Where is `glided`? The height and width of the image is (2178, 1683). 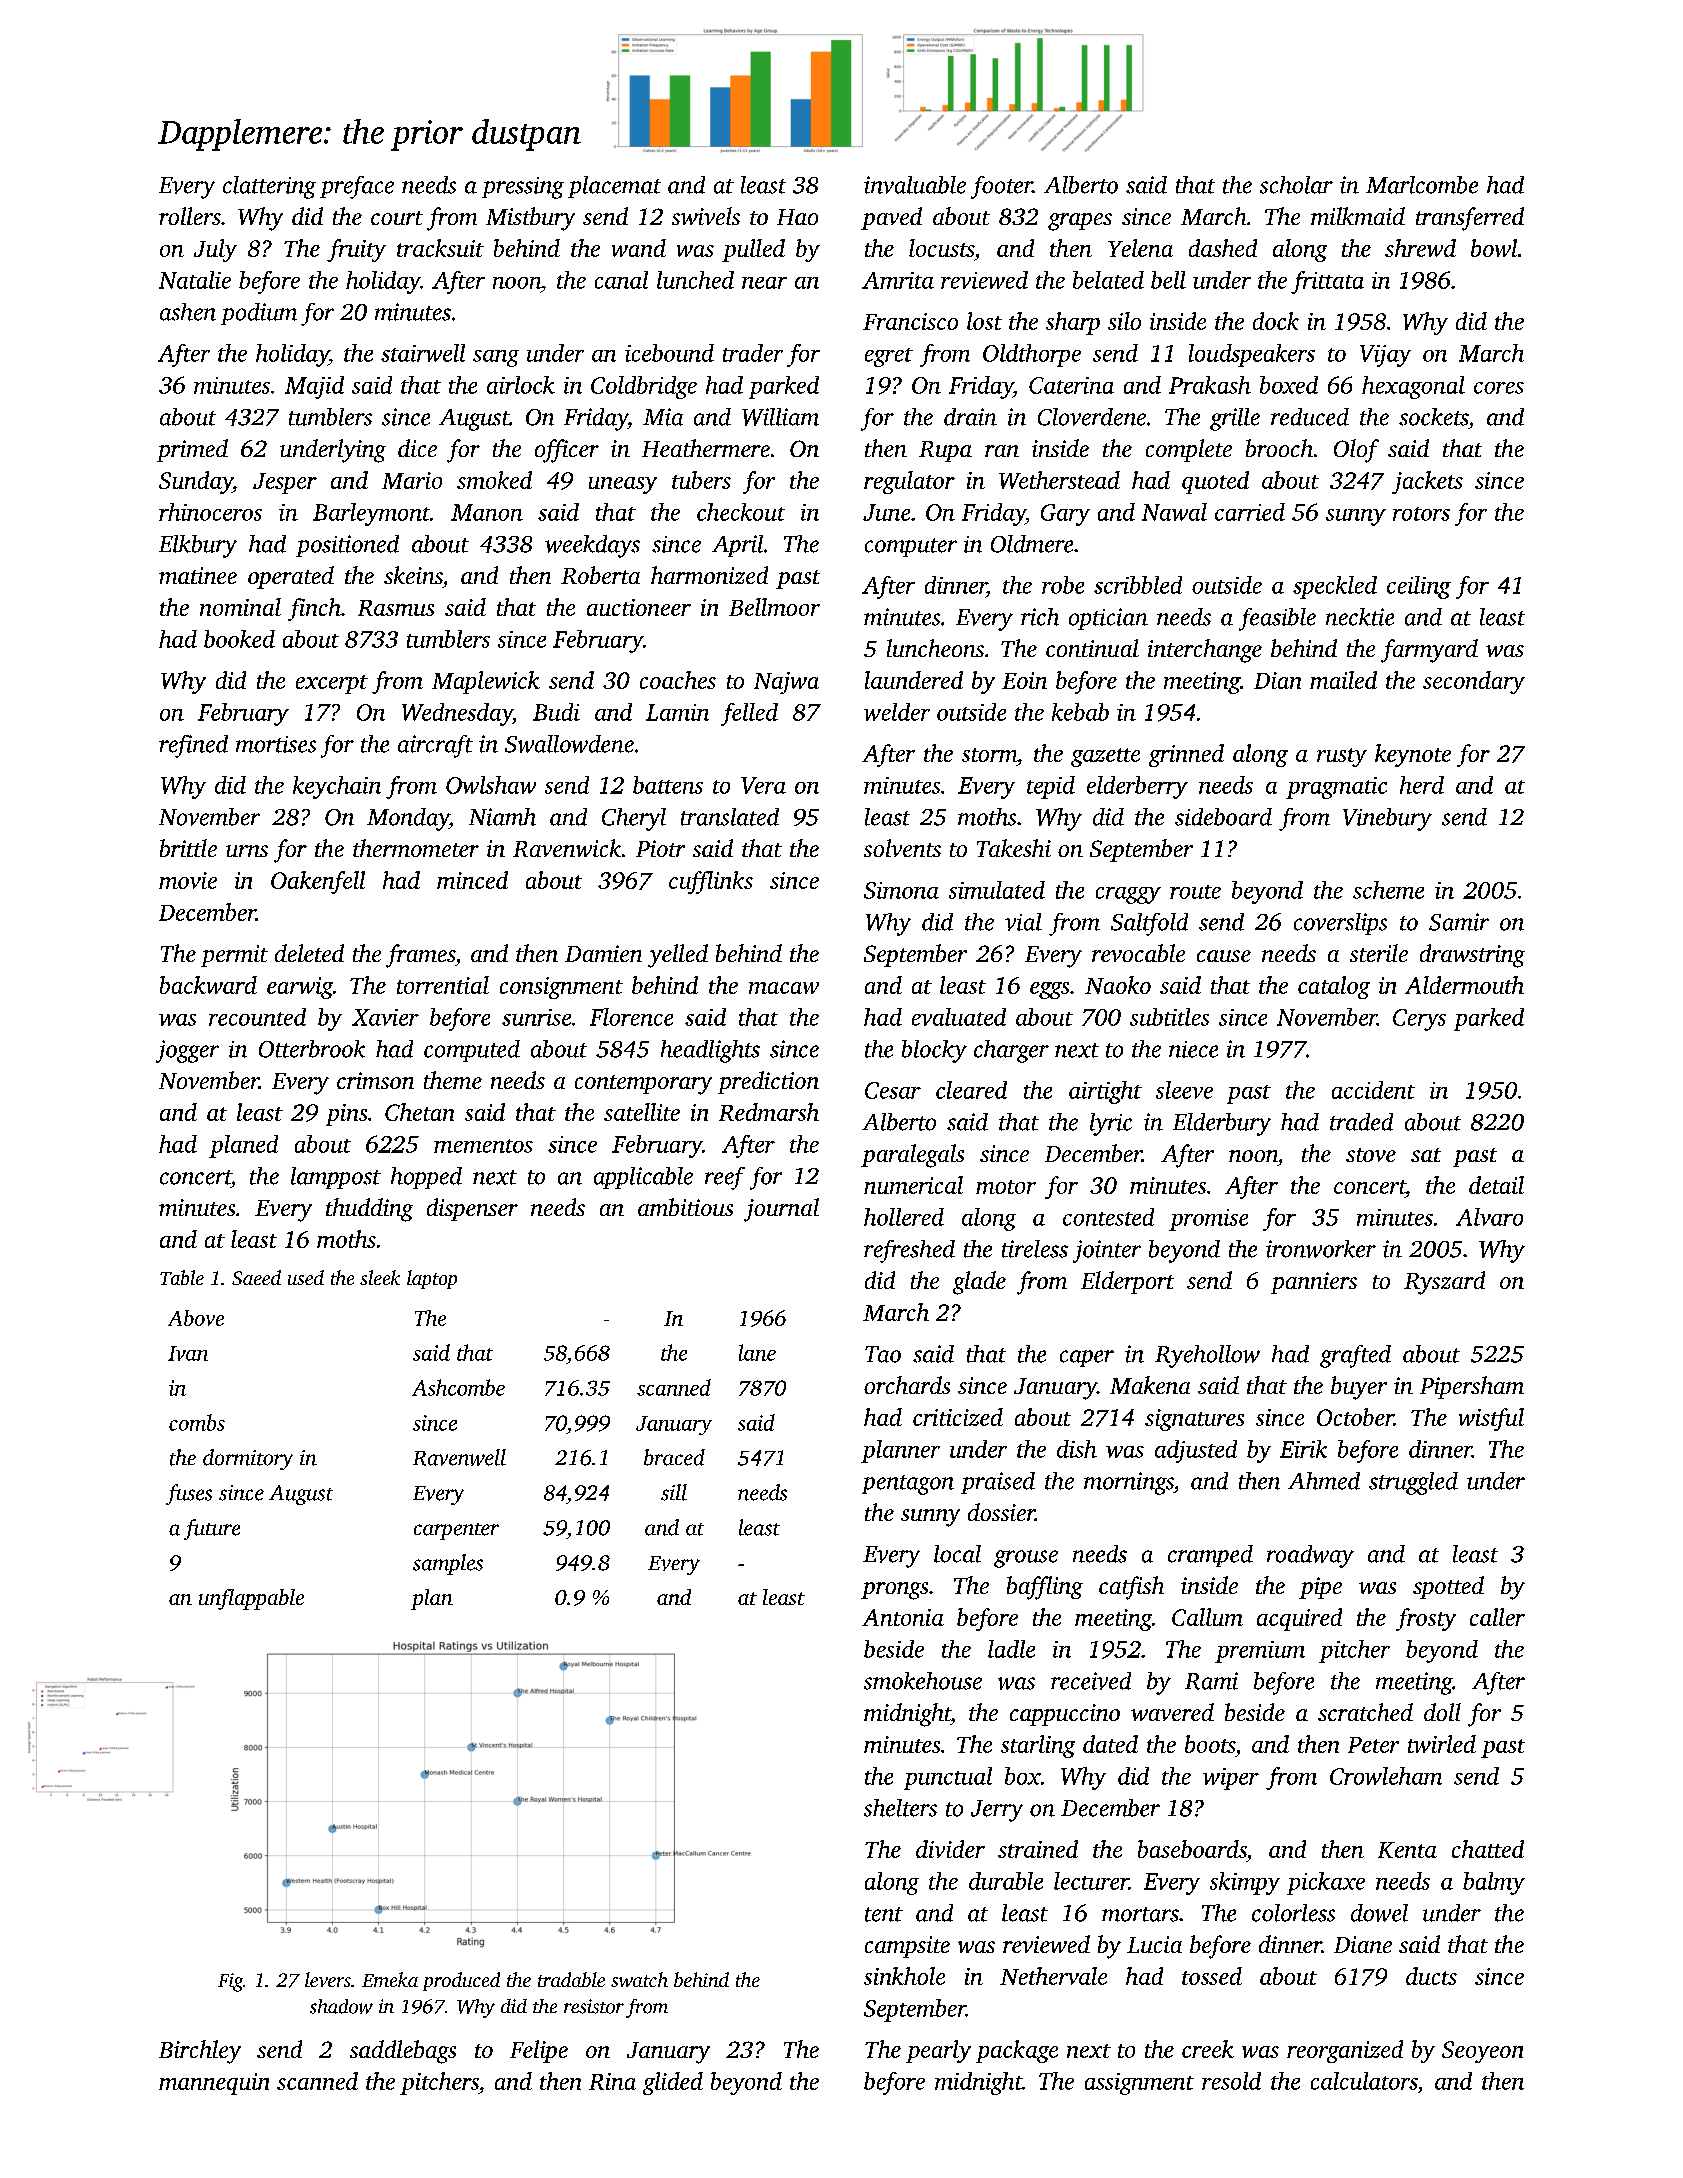
glided is located at coordinates (673, 2083).
